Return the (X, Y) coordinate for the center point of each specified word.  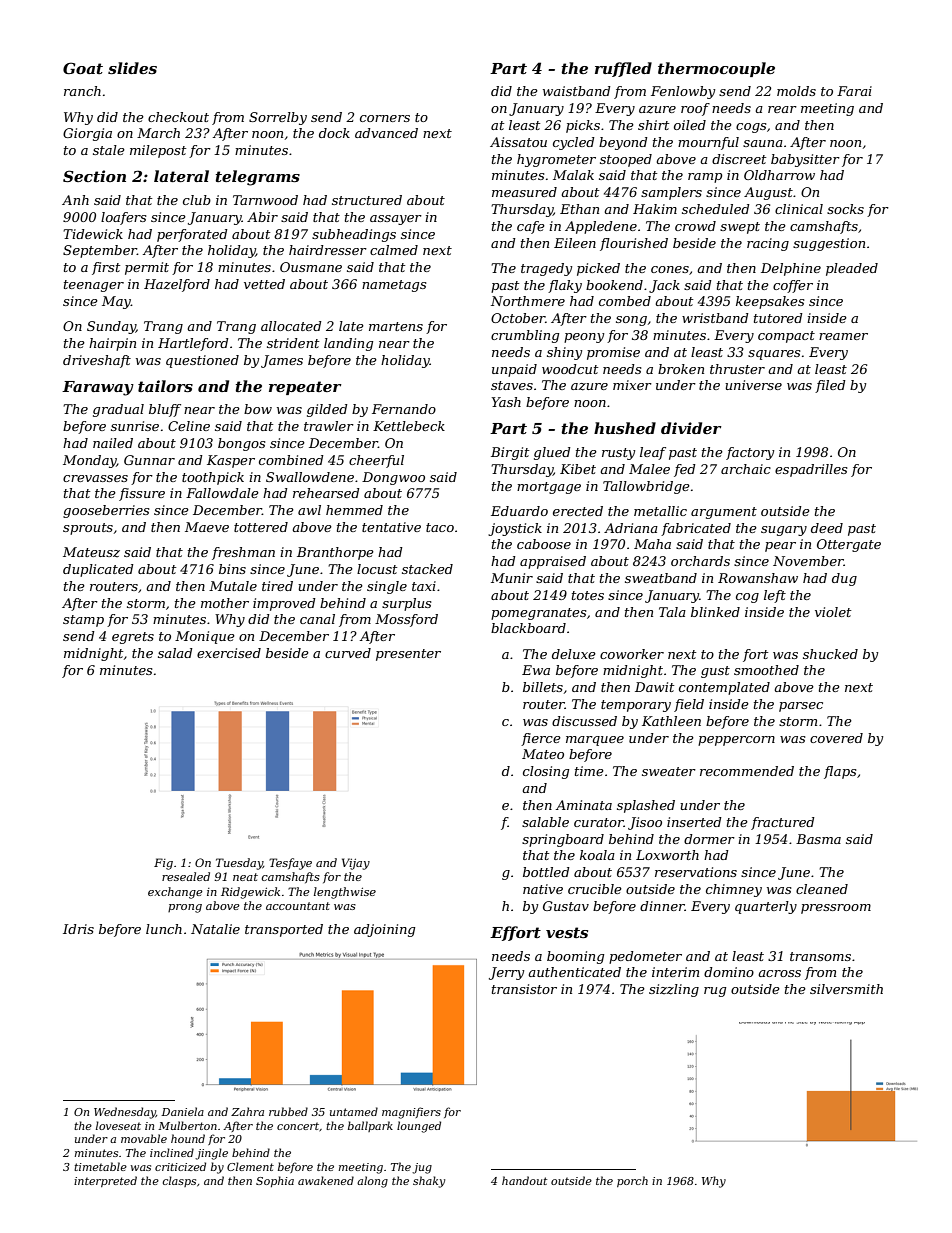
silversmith (846, 989)
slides (132, 68)
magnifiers (411, 1113)
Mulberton (187, 1125)
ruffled (623, 69)
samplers (671, 193)
